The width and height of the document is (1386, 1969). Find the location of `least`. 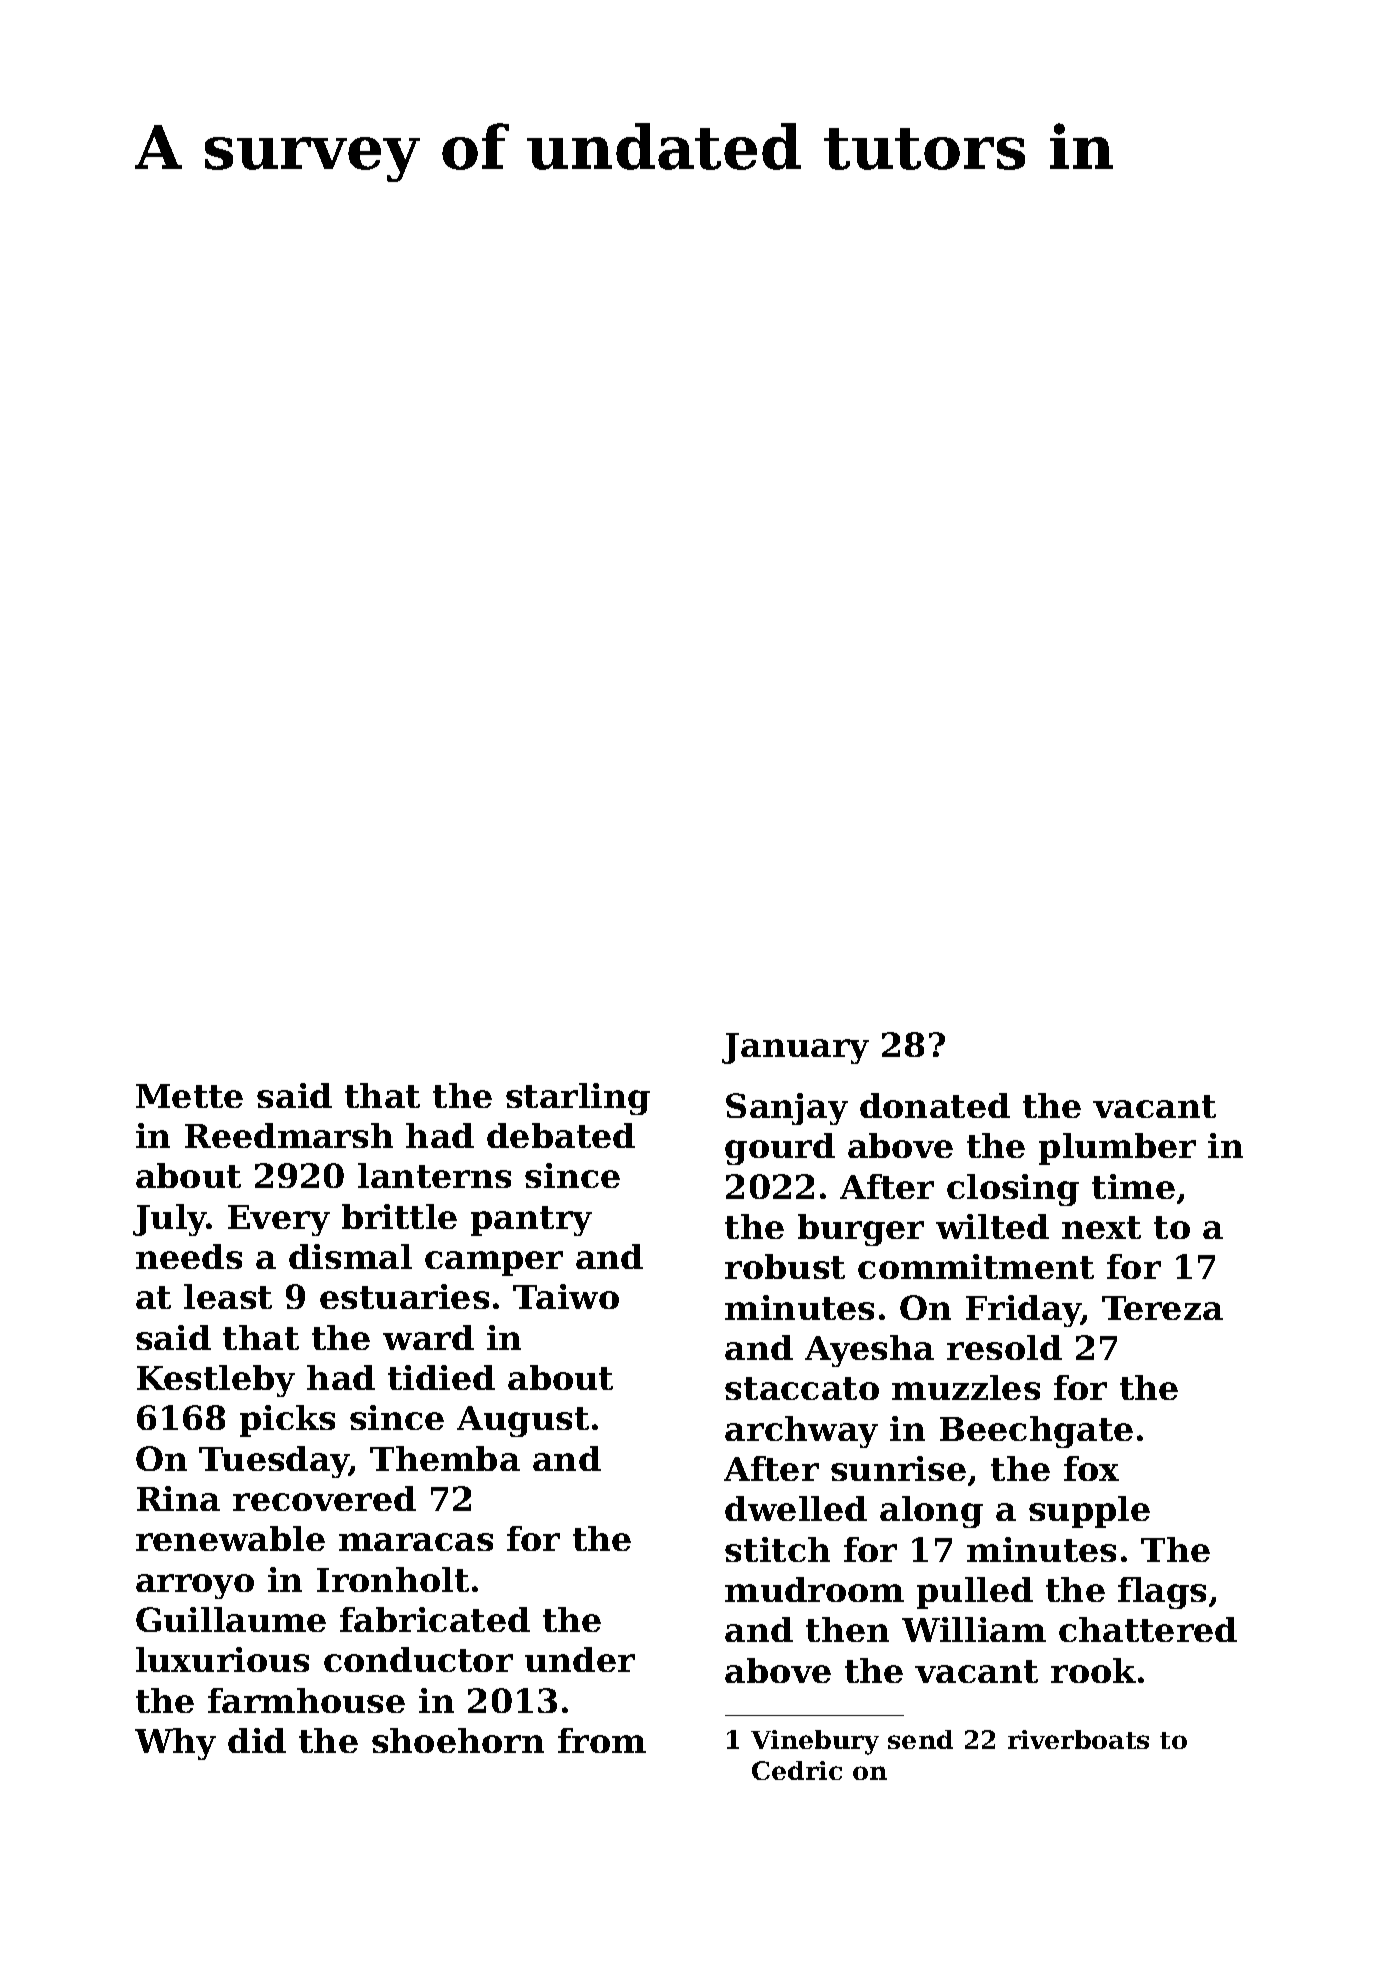

least is located at coordinates (228, 1296).
